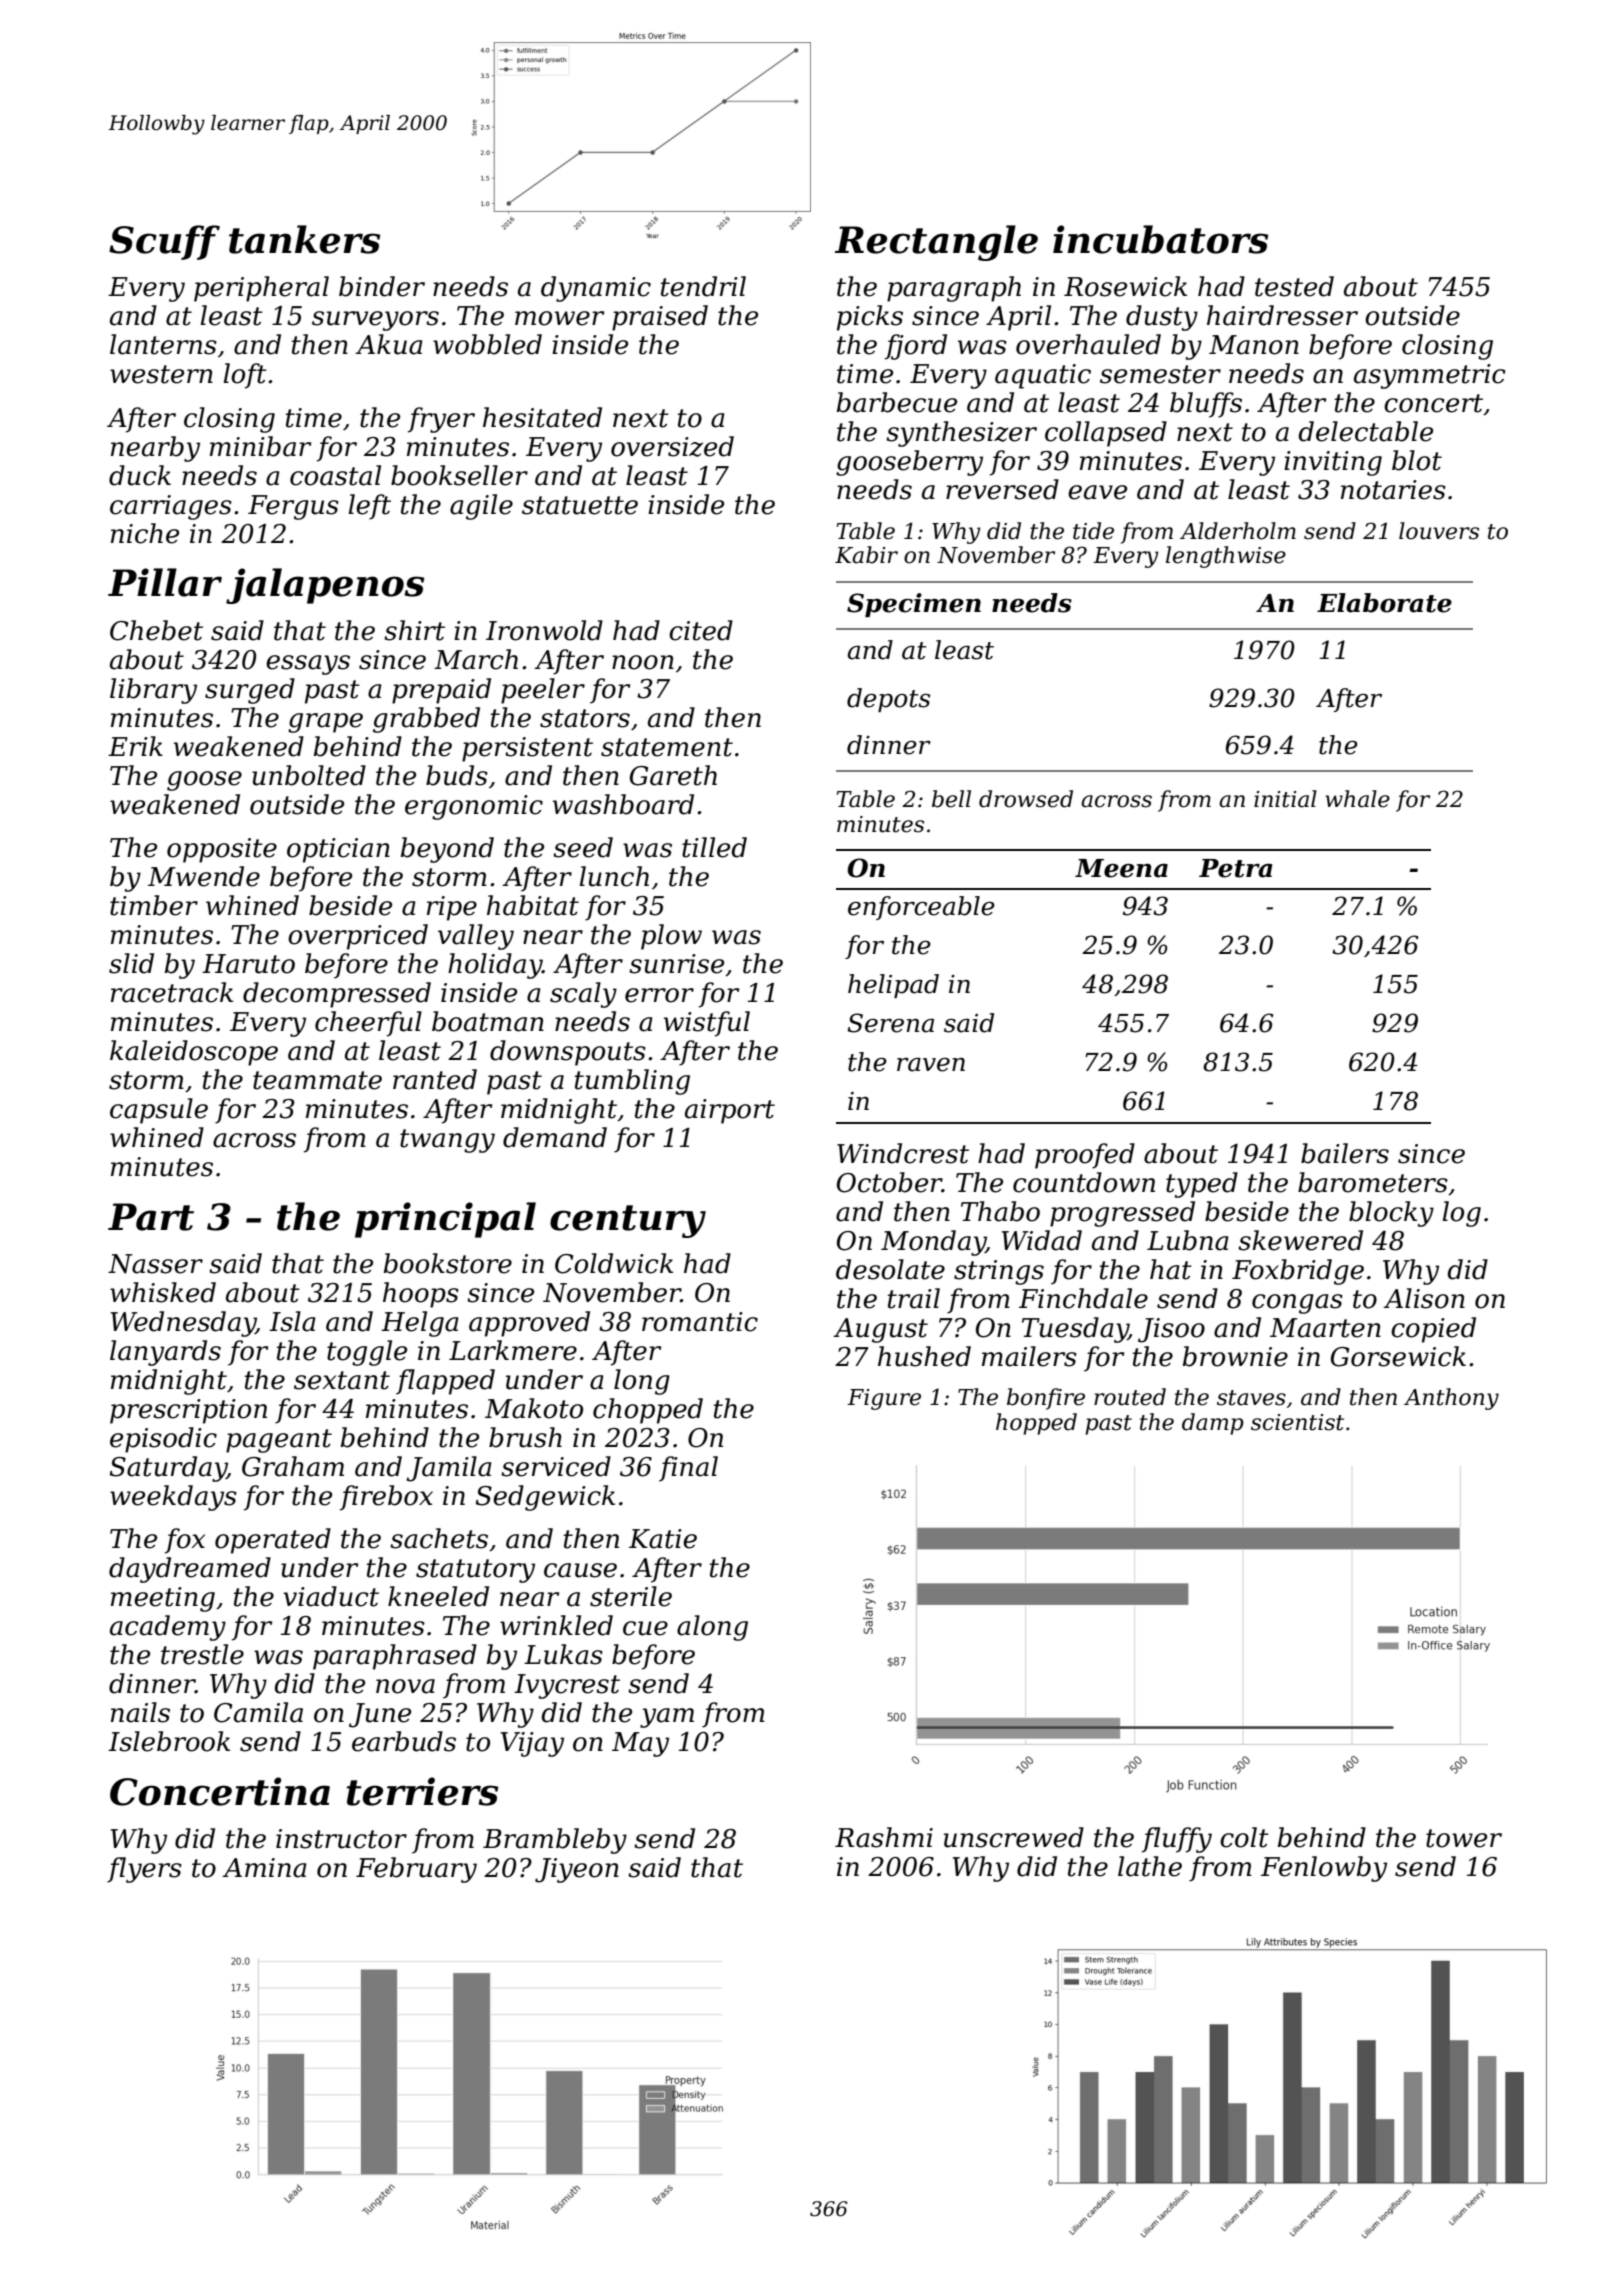  I want to click on slid, so click(131, 963).
